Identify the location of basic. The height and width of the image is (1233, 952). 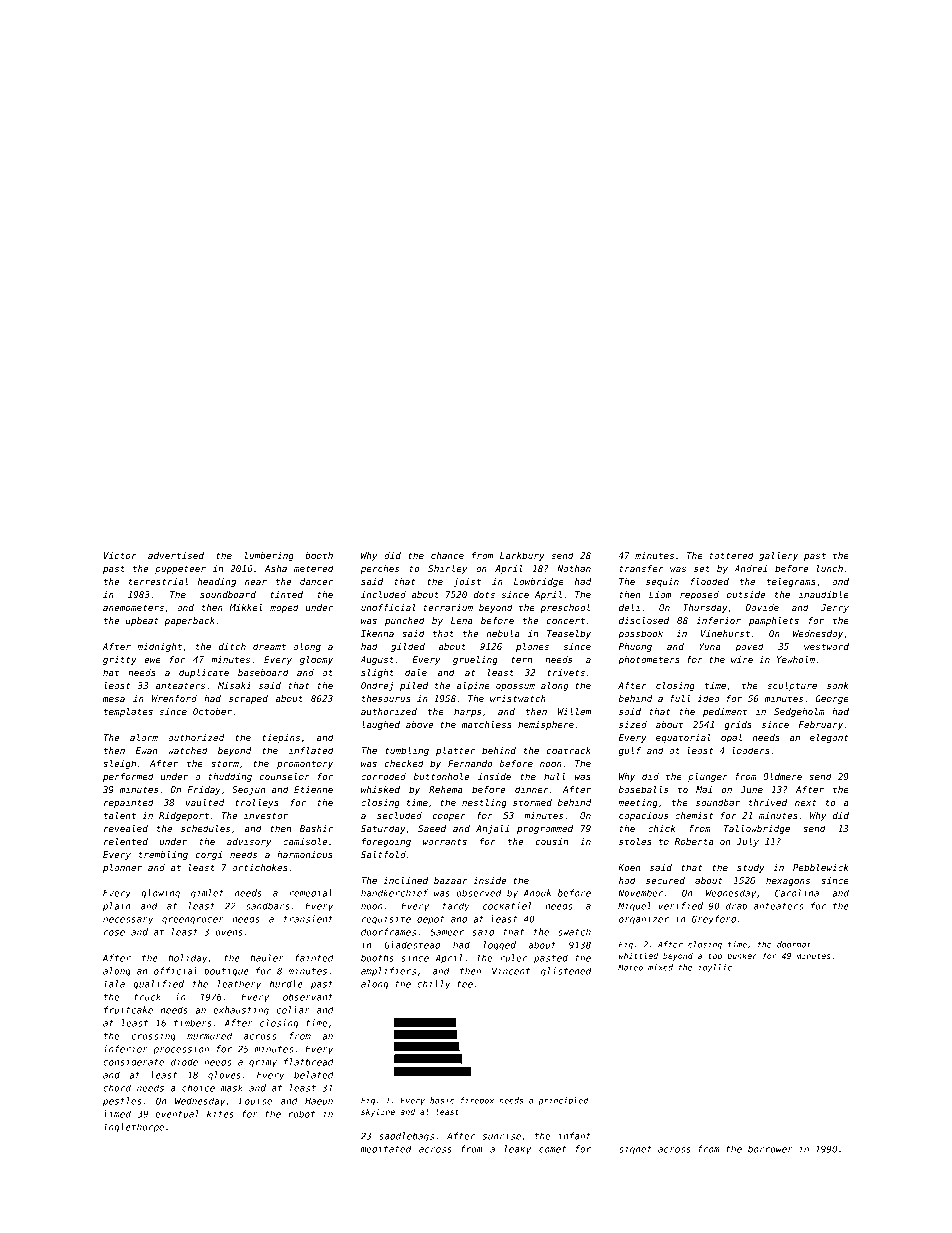
(442, 1100).
